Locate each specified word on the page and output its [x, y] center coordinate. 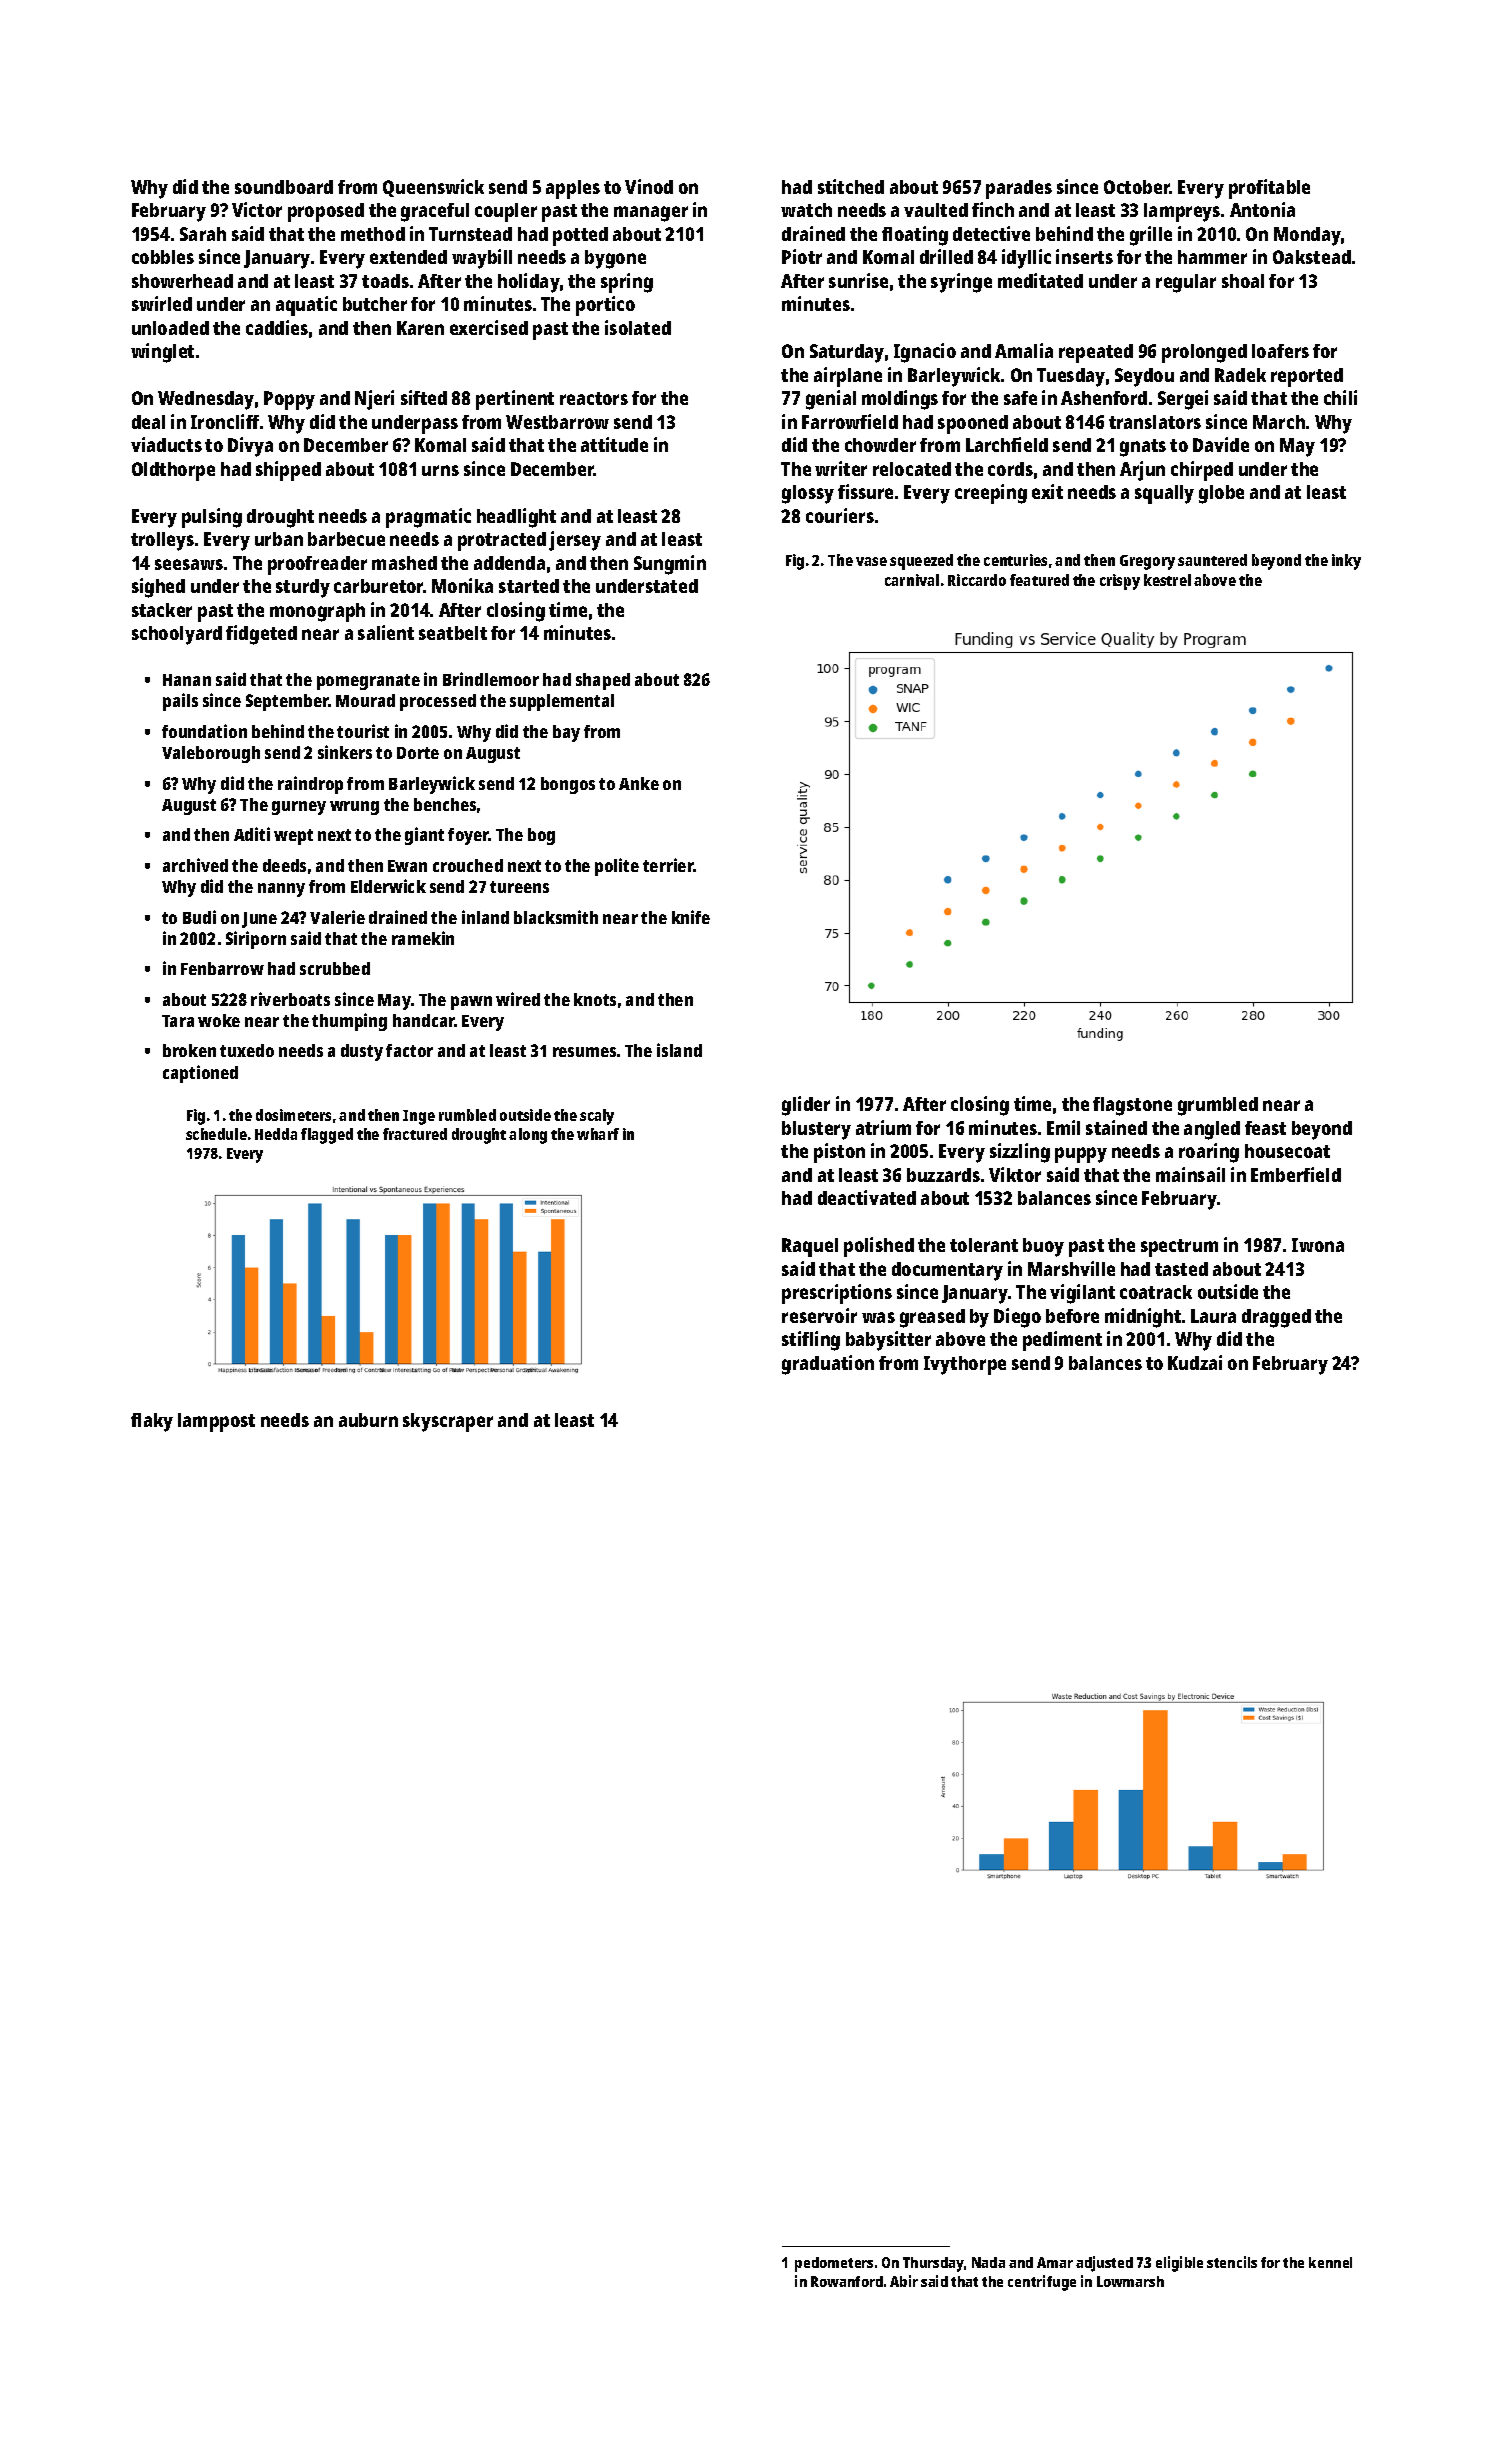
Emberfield [1296, 1174]
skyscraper [448, 1422]
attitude [614, 444]
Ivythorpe [965, 1365]
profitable [1269, 189]
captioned [200, 1074]
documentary [947, 1271]
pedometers [834, 2264]
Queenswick [433, 188]
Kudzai [1195, 1362]
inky [1346, 562]
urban [279, 539]
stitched [851, 186]
